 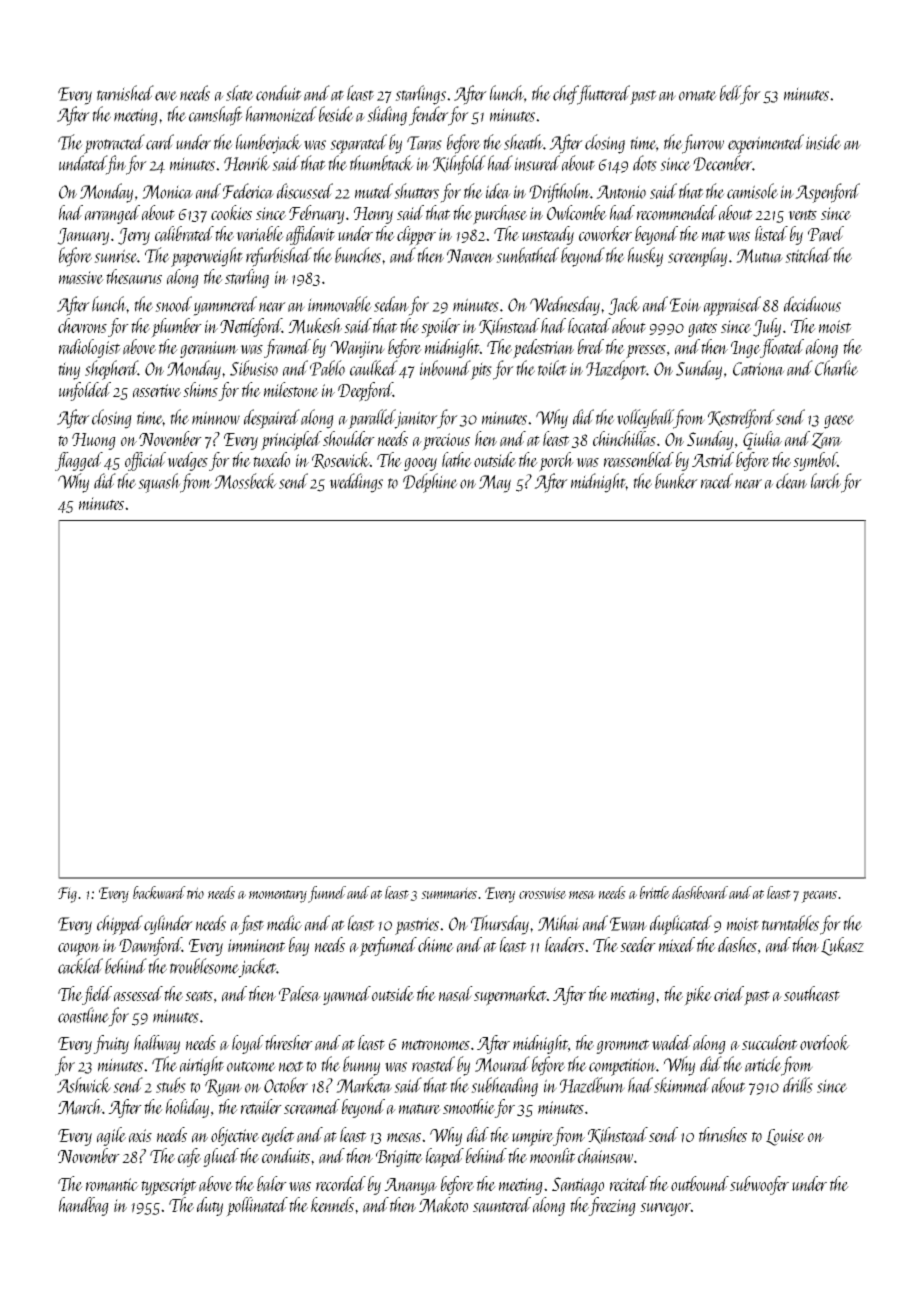 I want to click on official, so click(x=145, y=461).
